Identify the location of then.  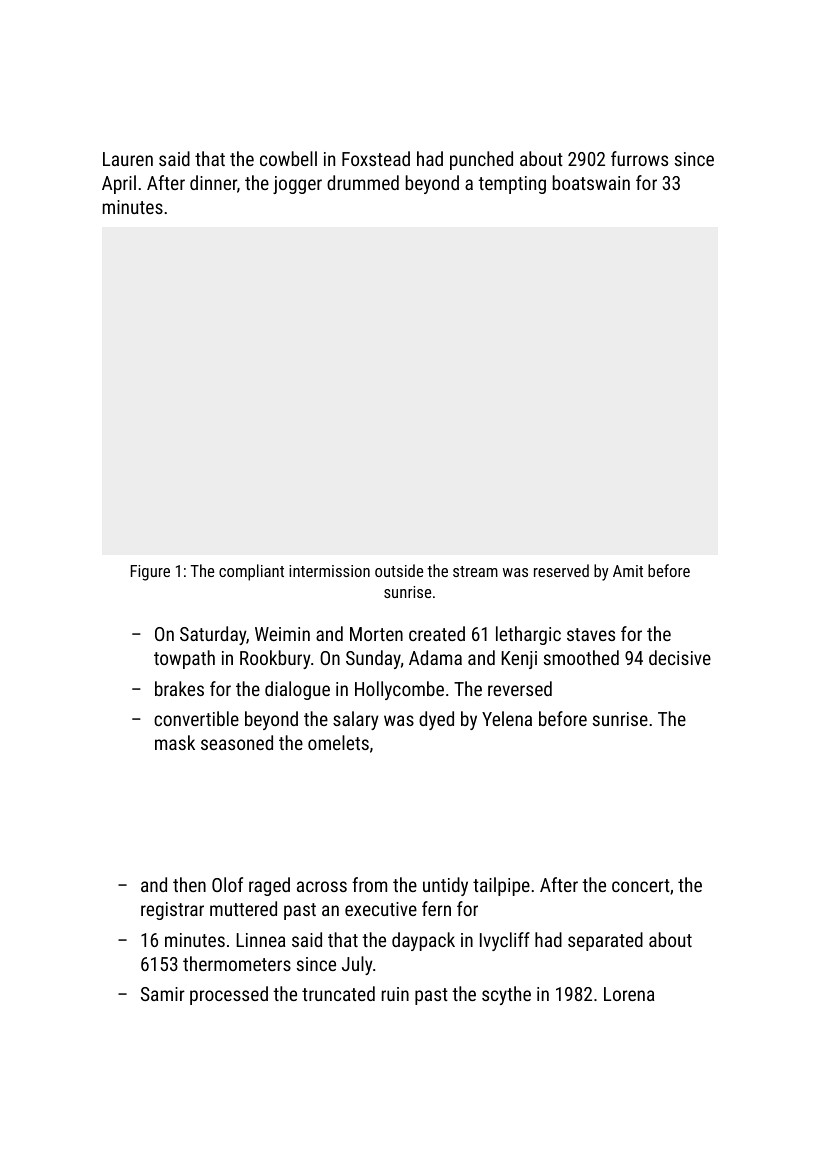
(189, 884).
